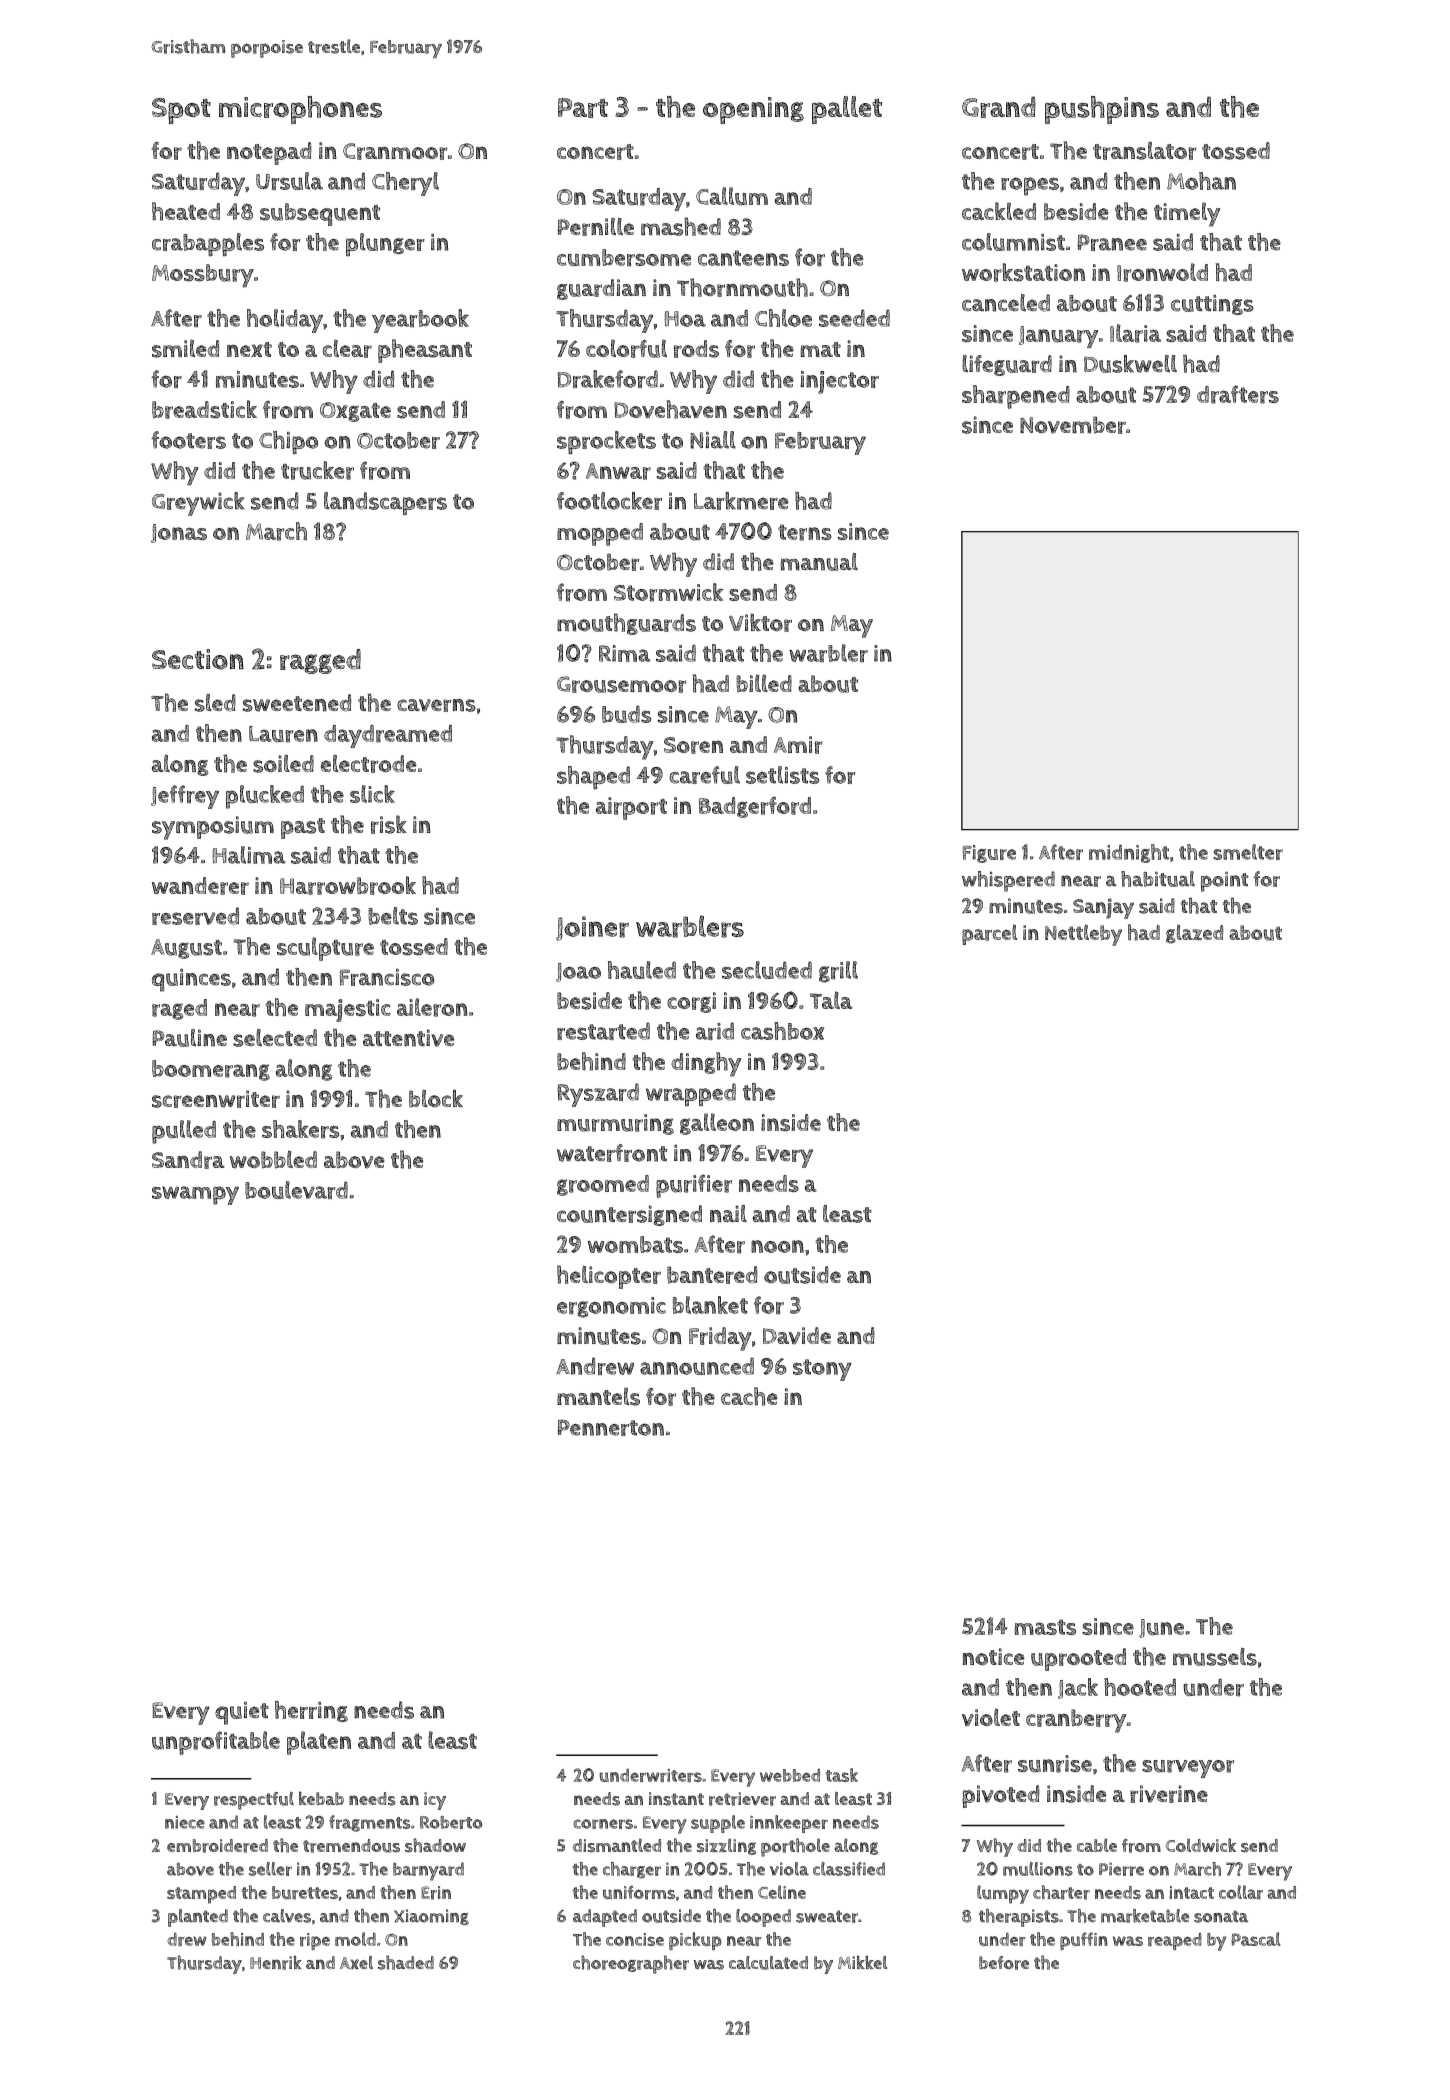 The image size is (1450, 2100). What do you see at coordinates (991, 1717) in the screenshot?
I see `violet` at bounding box center [991, 1717].
